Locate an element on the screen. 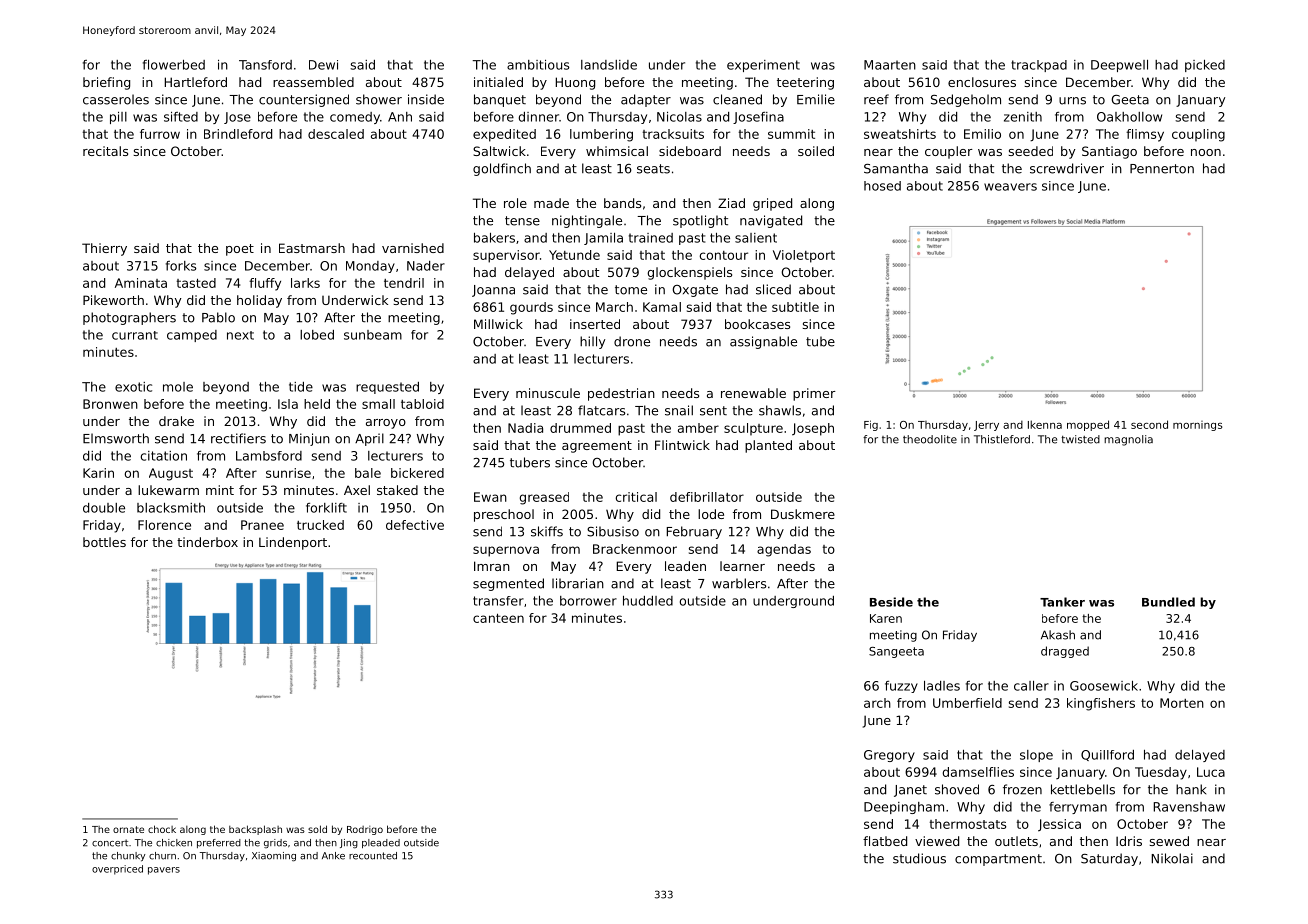  picked is located at coordinates (1205, 66).
